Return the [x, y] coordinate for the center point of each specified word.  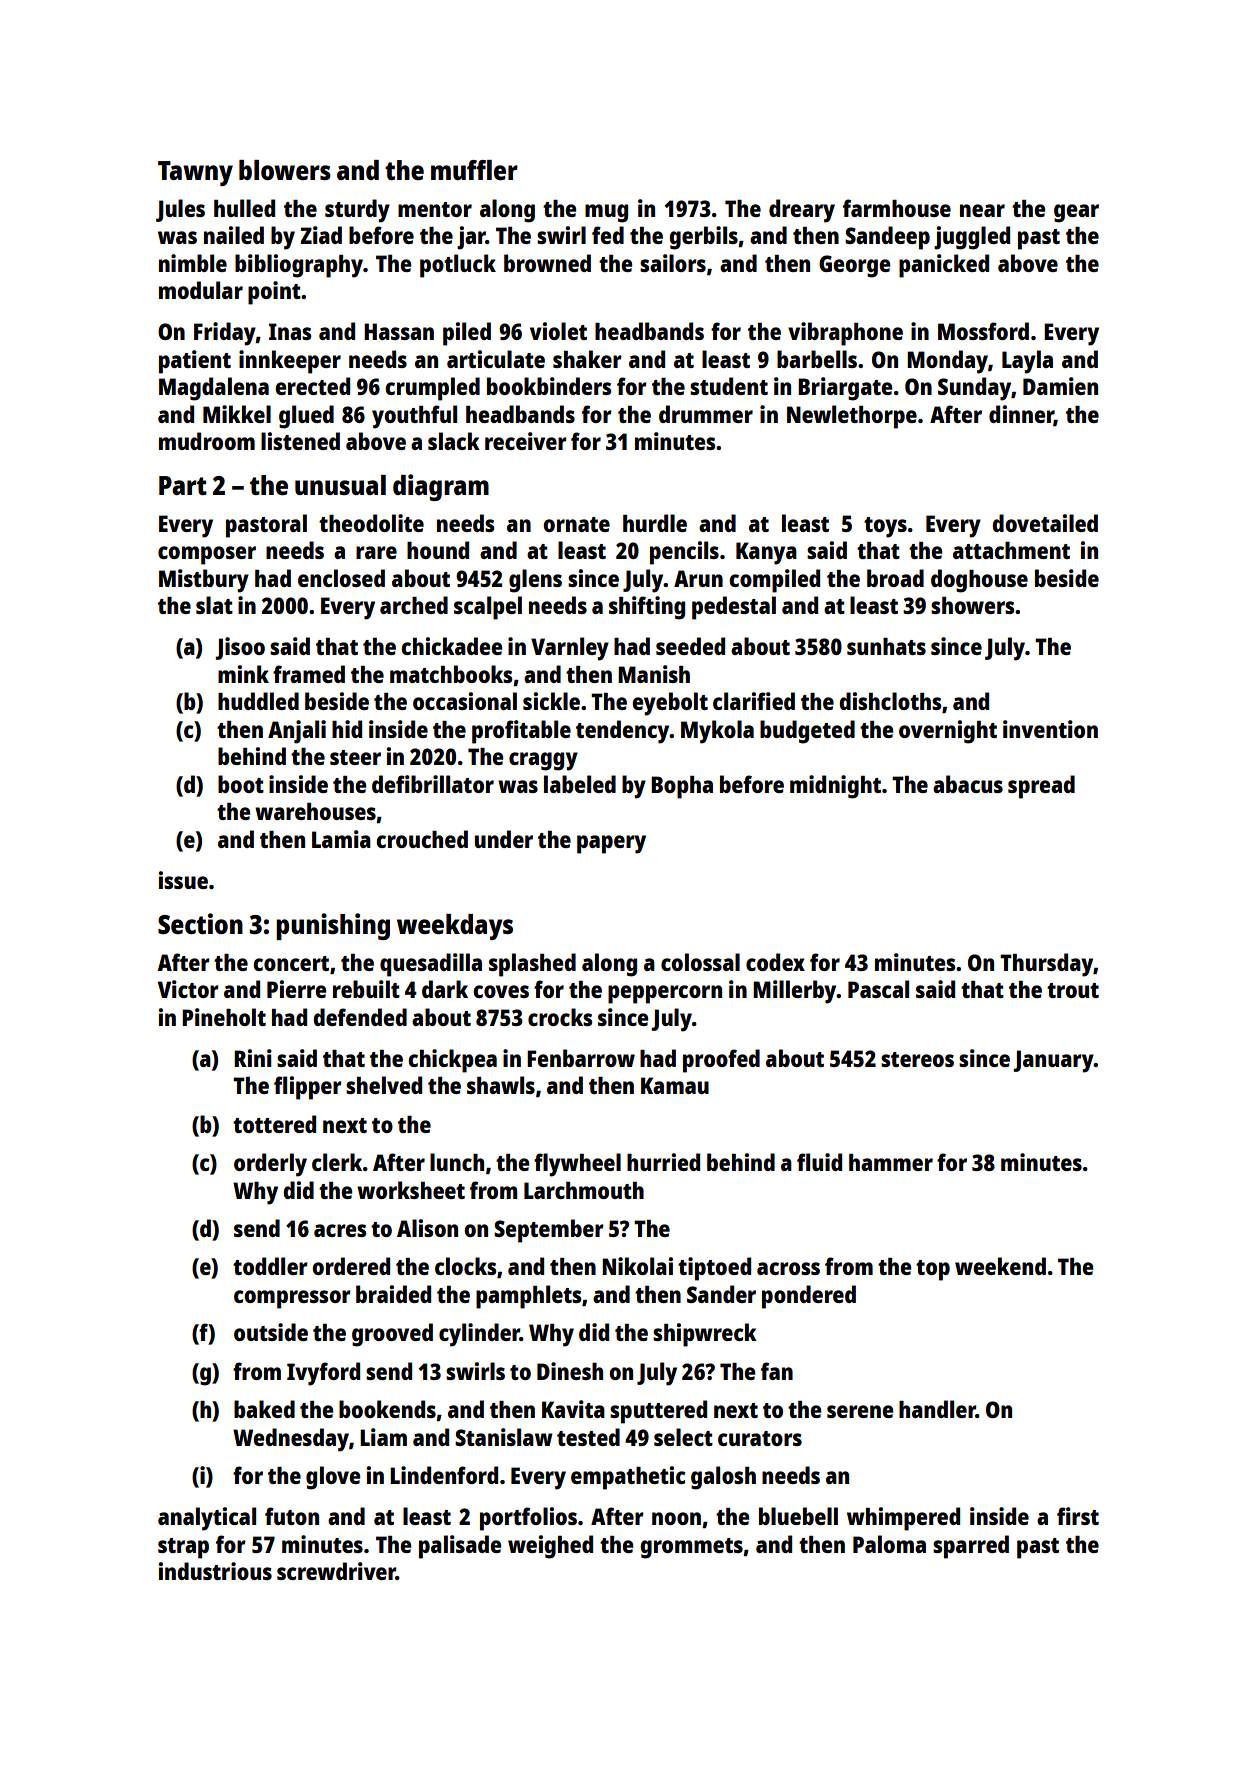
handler [937, 1409]
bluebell [798, 1516]
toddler [270, 1266]
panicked [944, 266]
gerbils [703, 238]
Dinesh [570, 1371]
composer [207, 555]
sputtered [658, 1412]
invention [1050, 729]
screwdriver [336, 1571]
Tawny [195, 173]
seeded [690, 646]
